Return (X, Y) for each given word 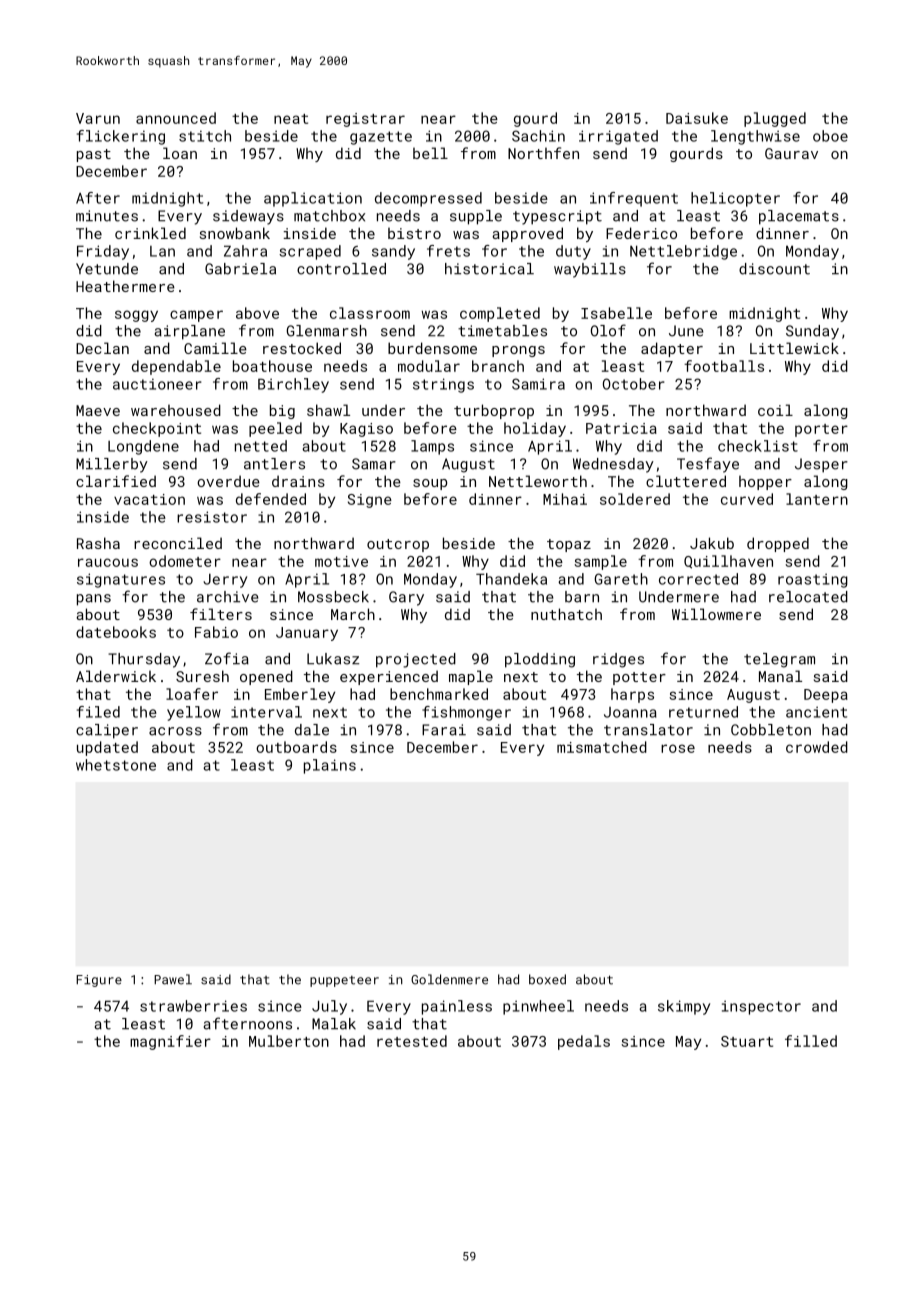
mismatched (602, 747)
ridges (618, 660)
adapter (672, 349)
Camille (215, 348)
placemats (799, 217)
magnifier (170, 1042)
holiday (535, 429)
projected (416, 660)
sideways (248, 217)
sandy (393, 252)
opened (266, 677)
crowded (817, 747)
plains (330, 766)
